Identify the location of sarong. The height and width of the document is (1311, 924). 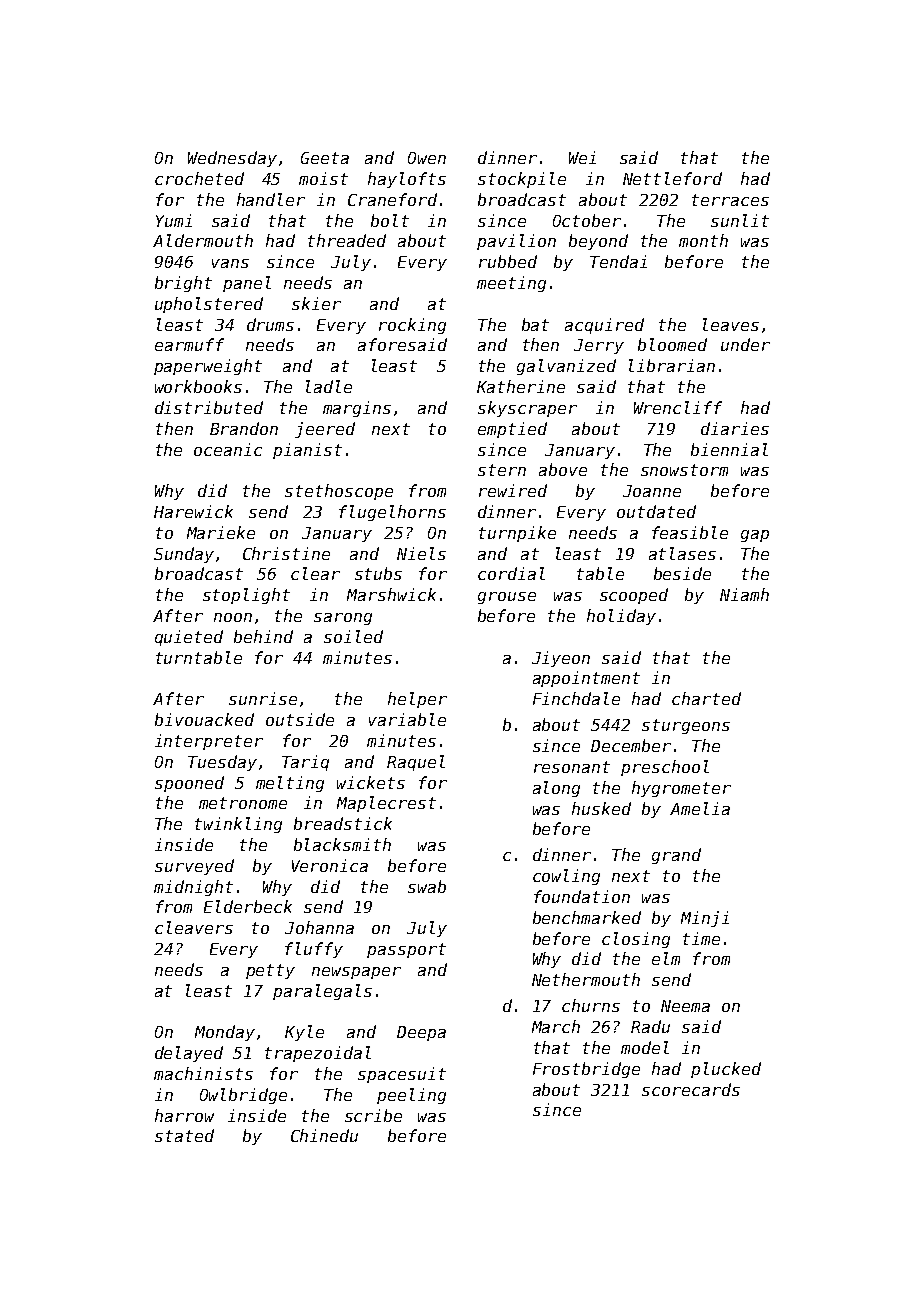
(343, 619).
